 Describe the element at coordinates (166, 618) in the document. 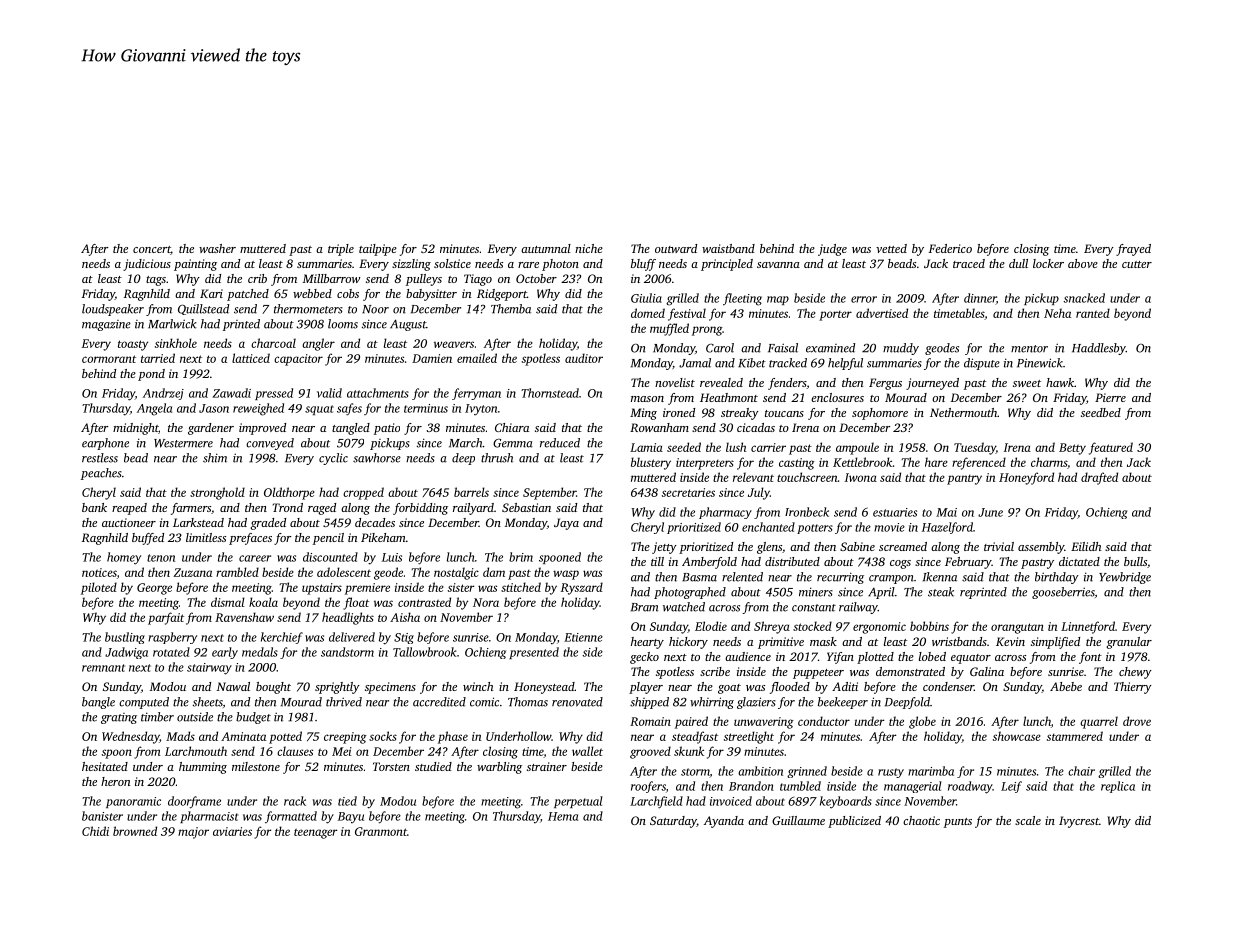

I see `parfait` at that location.
